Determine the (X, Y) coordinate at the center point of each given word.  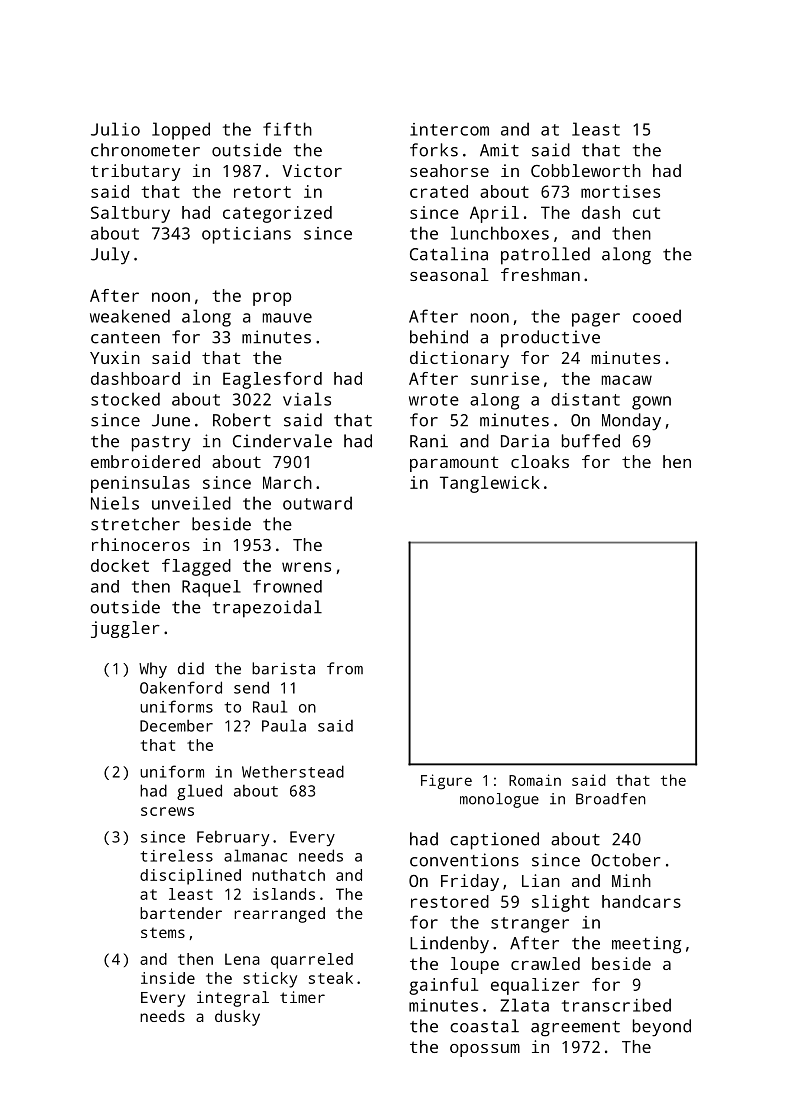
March (287, 482)
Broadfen (611, 799)
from (345, 668)
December (176, 726)
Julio (115, 129)
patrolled (545, 256)
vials (307, 399)
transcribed (616, 1005)
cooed (657, 316)
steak (331, 978)
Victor (312, 170)
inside (168, 978)
